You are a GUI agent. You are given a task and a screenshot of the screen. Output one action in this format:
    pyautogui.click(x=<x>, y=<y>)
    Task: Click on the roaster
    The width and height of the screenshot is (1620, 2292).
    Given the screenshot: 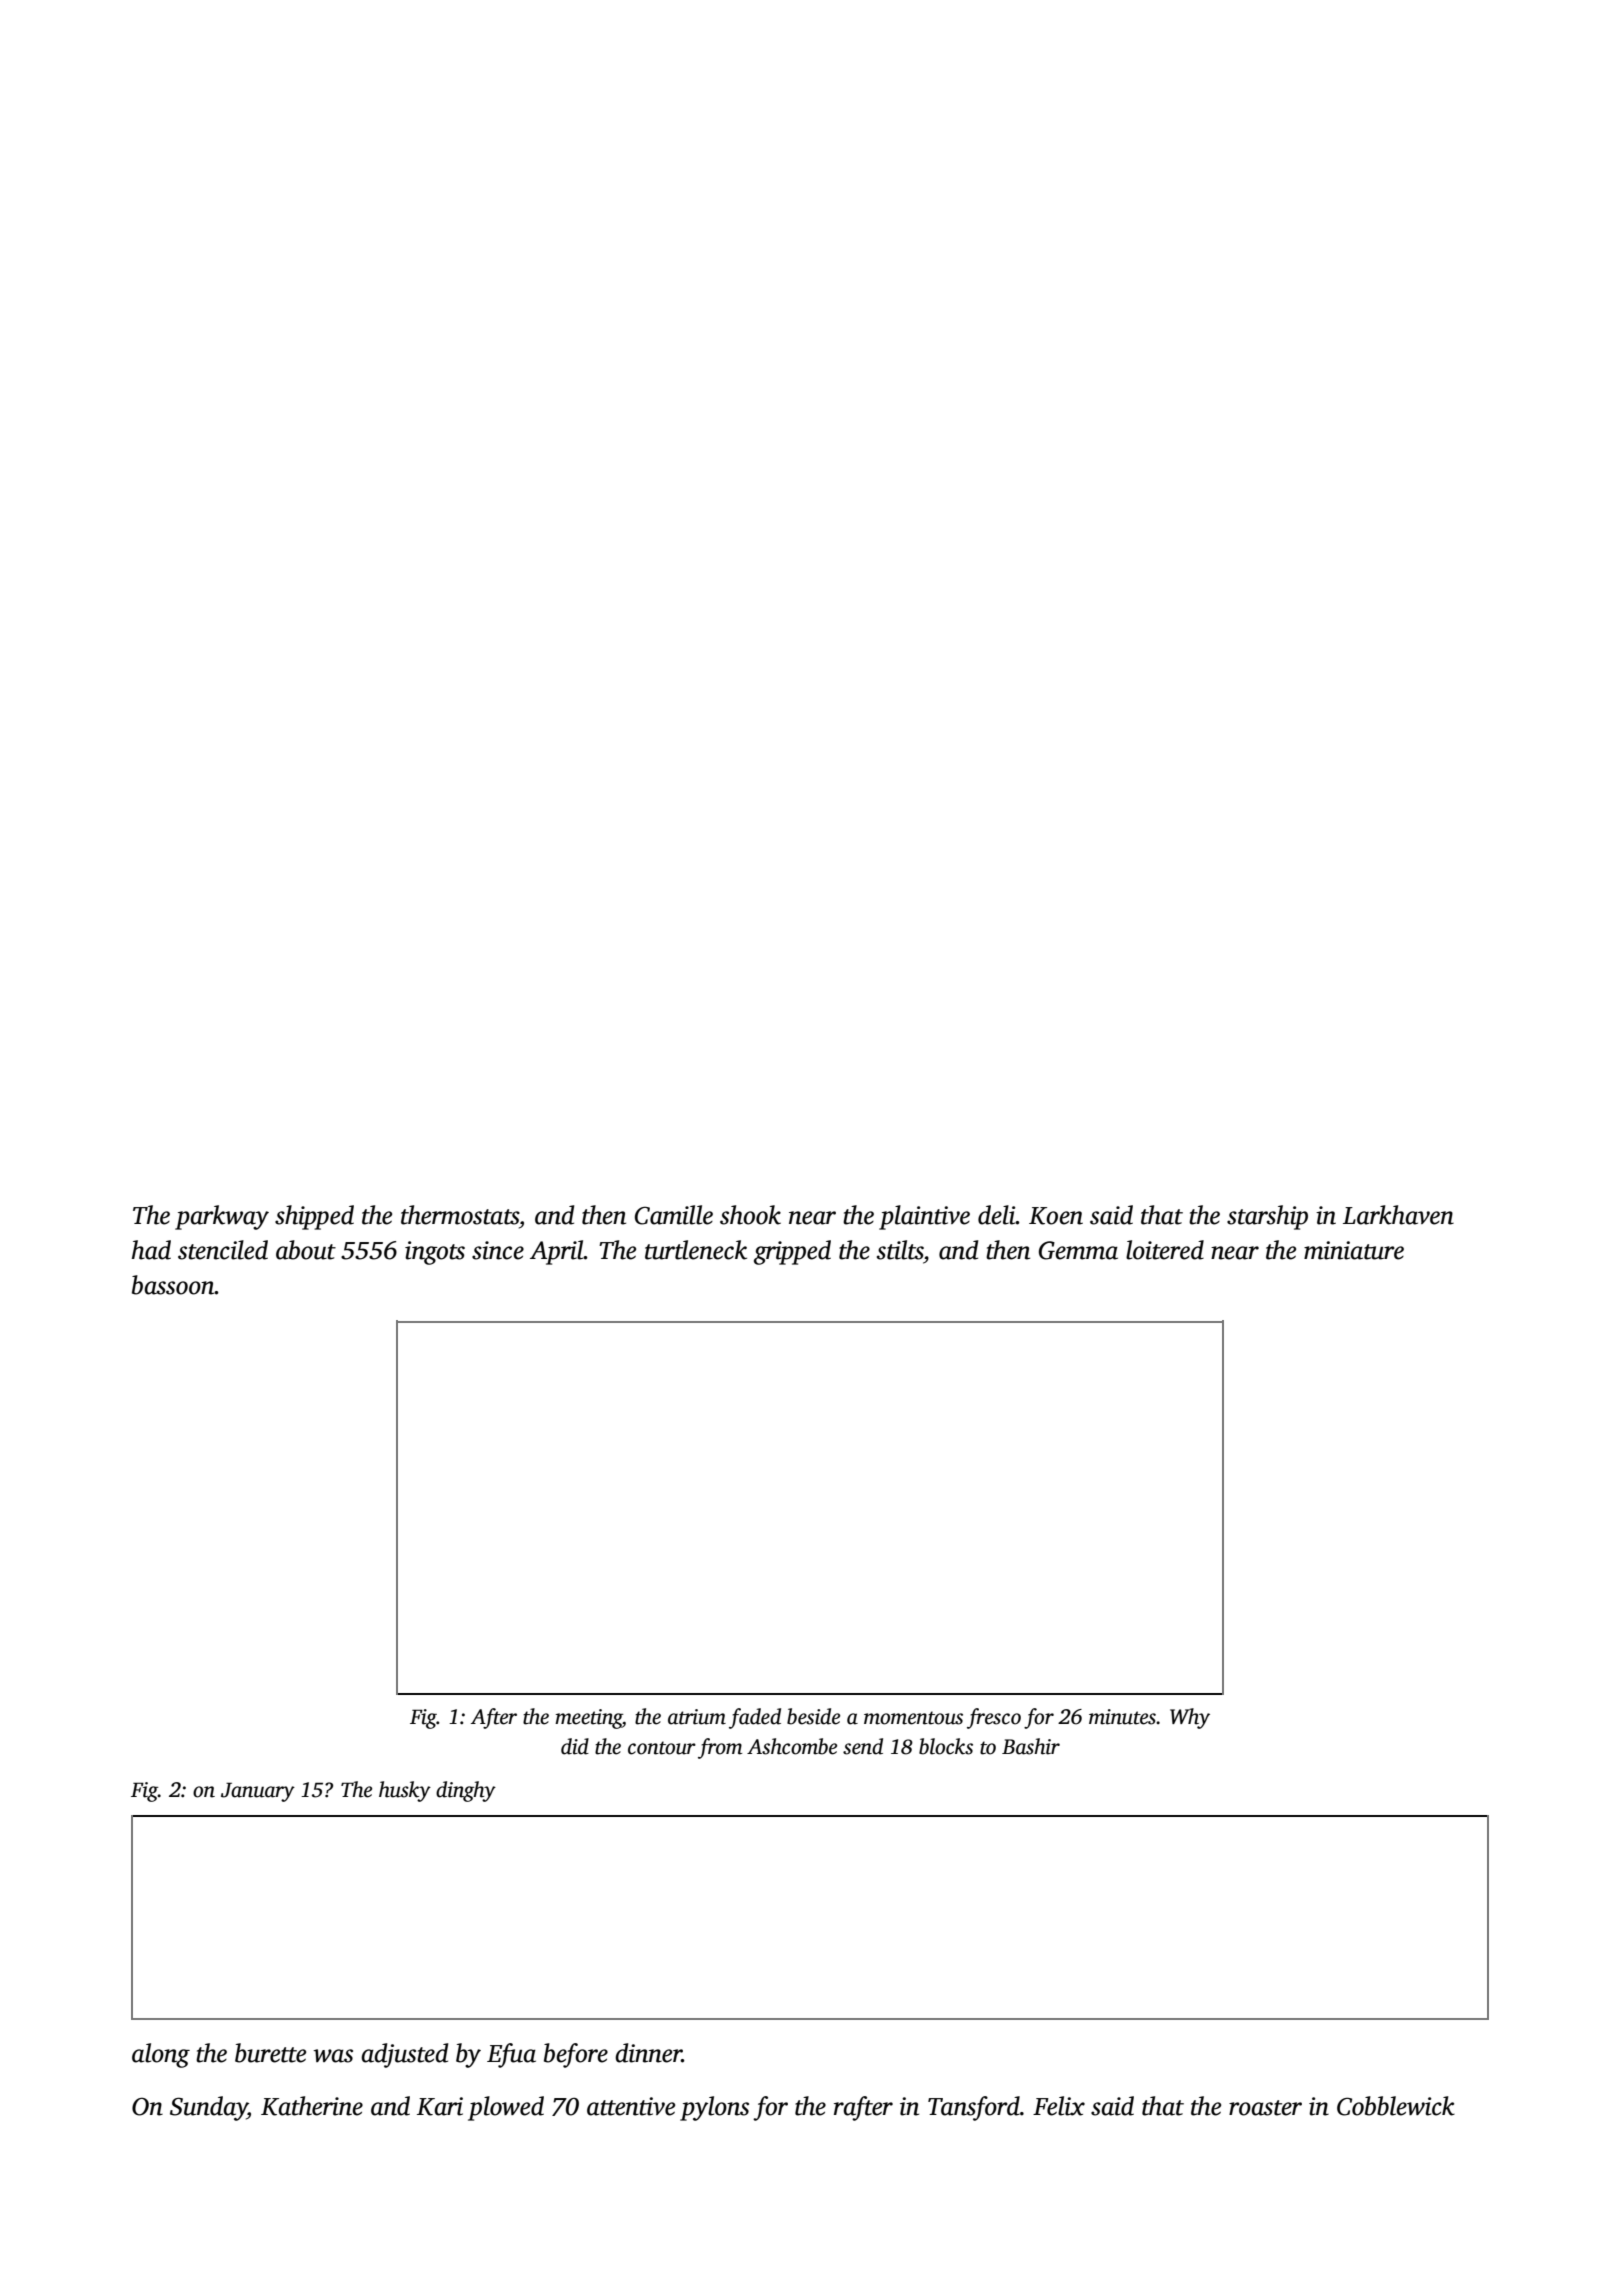 What is the action you would take?
    pyautogui.click(x=1265, y=2108)
